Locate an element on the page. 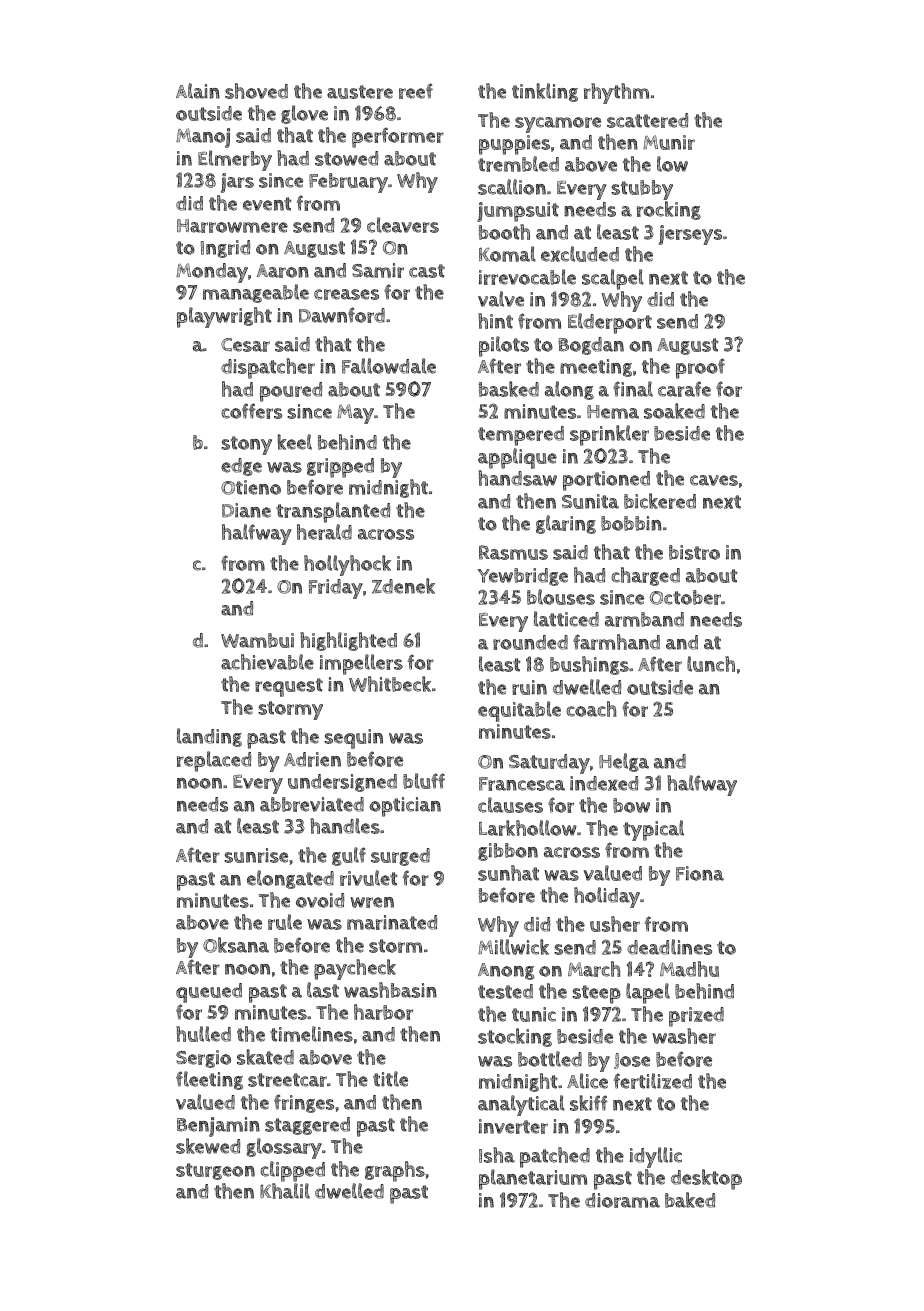  harbor is located at coordinates (383, 1012).
